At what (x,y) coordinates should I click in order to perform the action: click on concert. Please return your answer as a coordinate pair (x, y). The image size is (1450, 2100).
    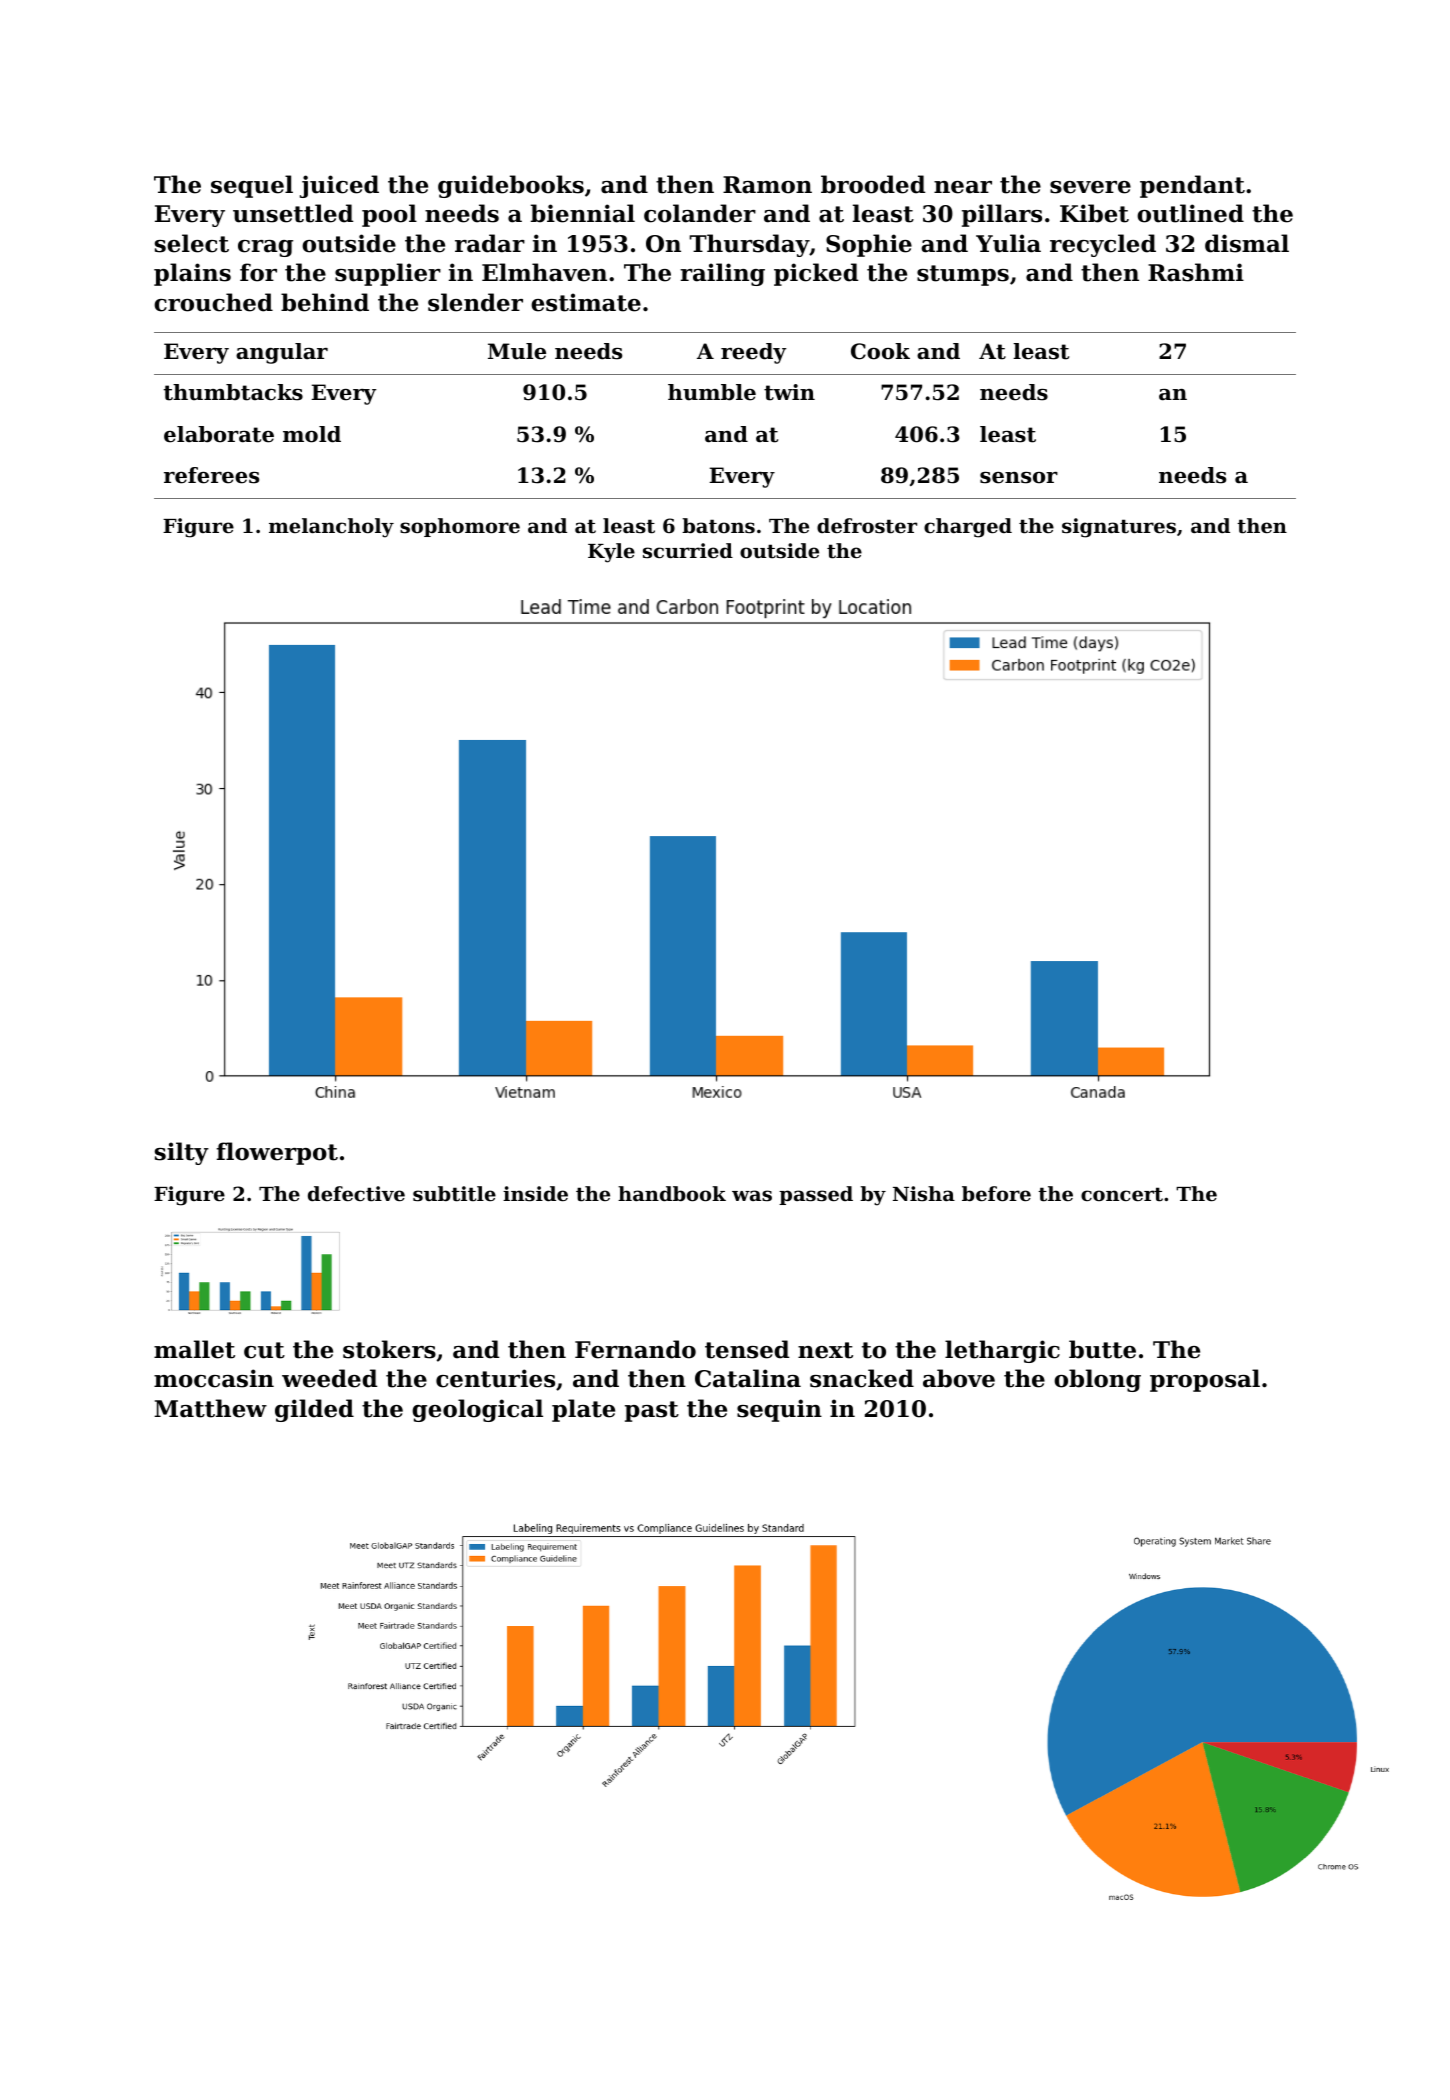
    Looking at the image, I should click on (1122, 1194).
